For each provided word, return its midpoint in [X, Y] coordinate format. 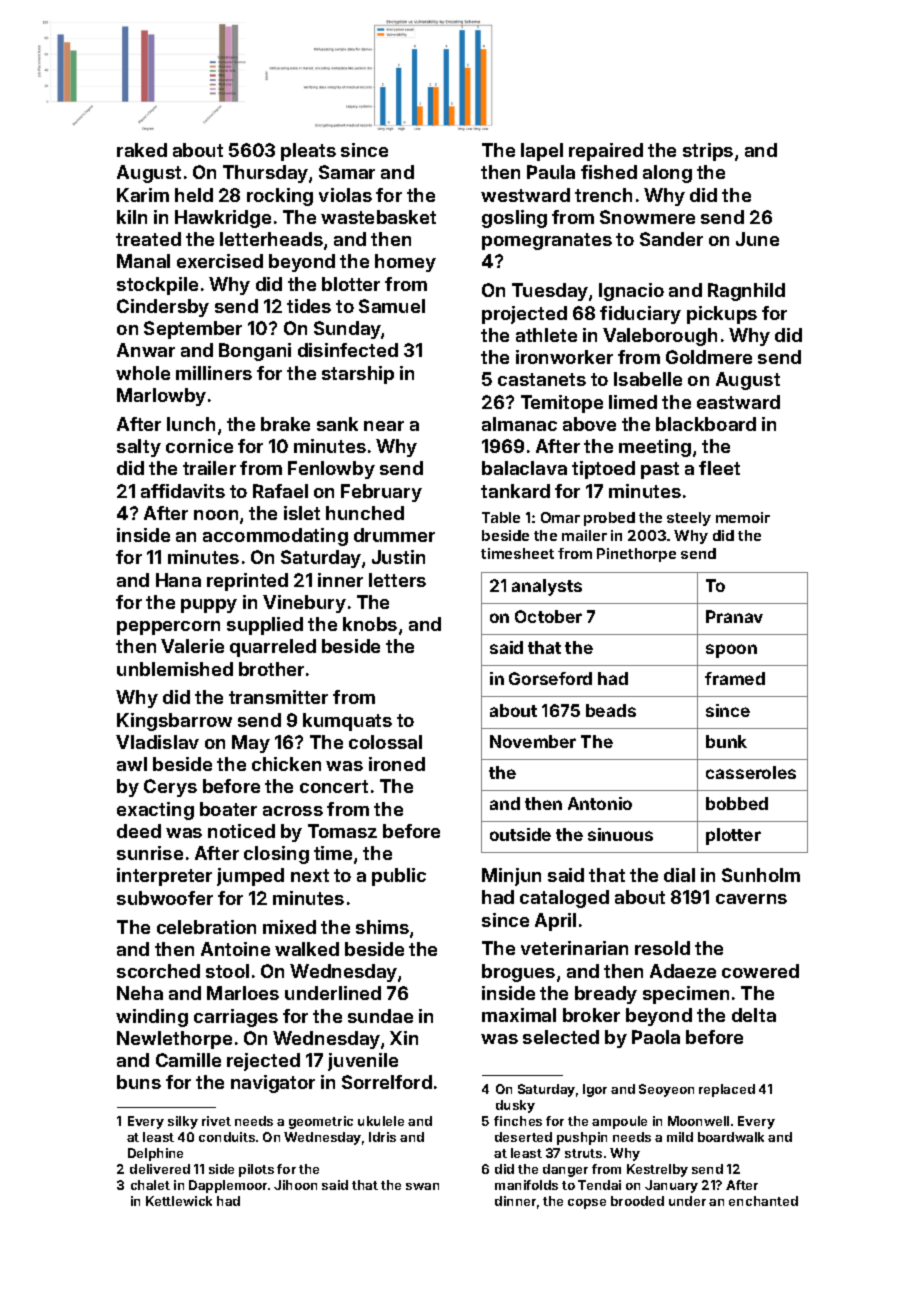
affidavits [183, 491]
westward [525, 195]
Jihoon [295, 1185]
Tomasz [342, 831]
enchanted [763, 1201]
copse [587, 1204]
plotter [733, 836]
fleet [719, 468]
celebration [206, 927]
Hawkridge [223, 219]
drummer [394, 535]
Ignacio [631, 292]
